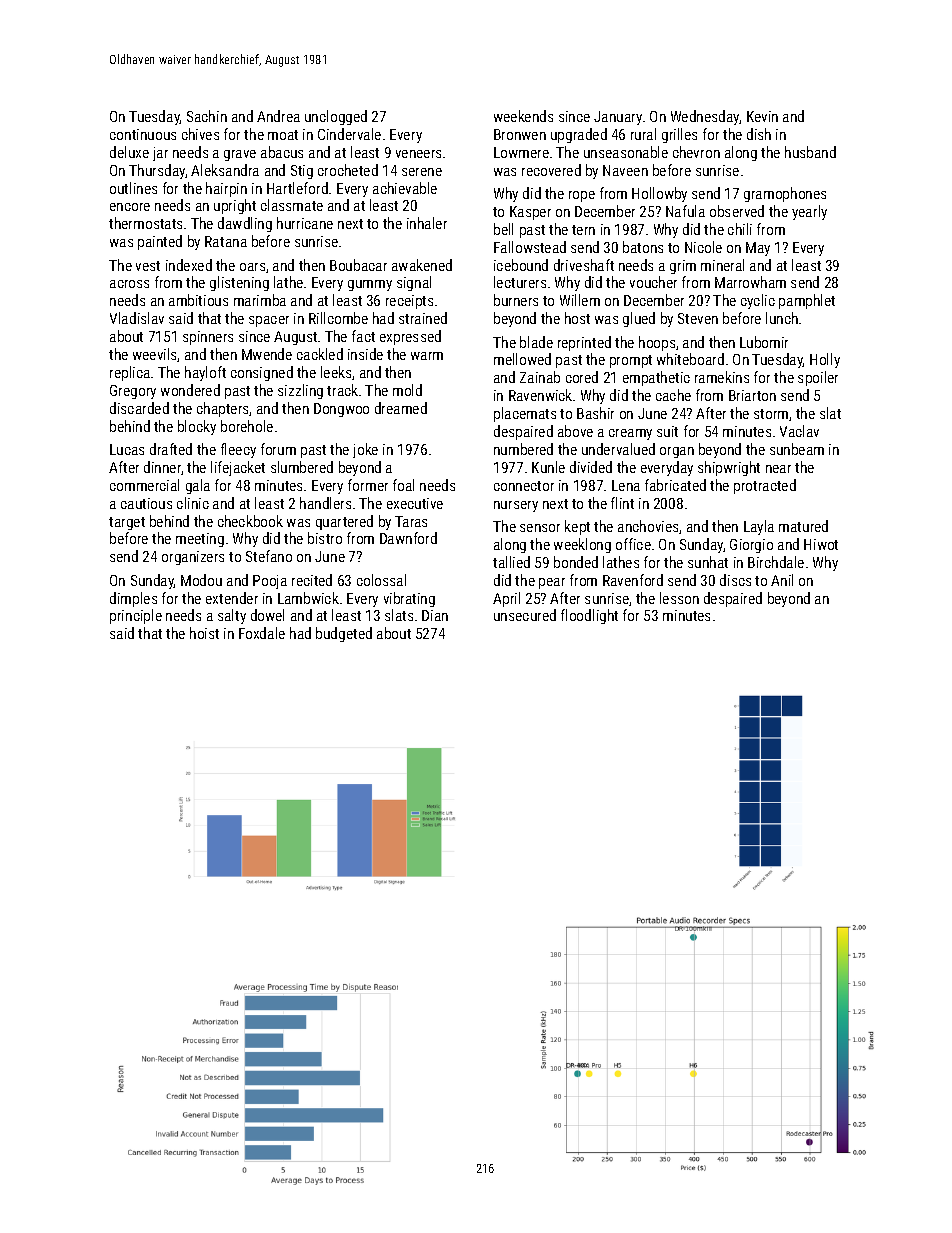 The image size is (952, 1233). I want to click on discs, so click(735, 580).
